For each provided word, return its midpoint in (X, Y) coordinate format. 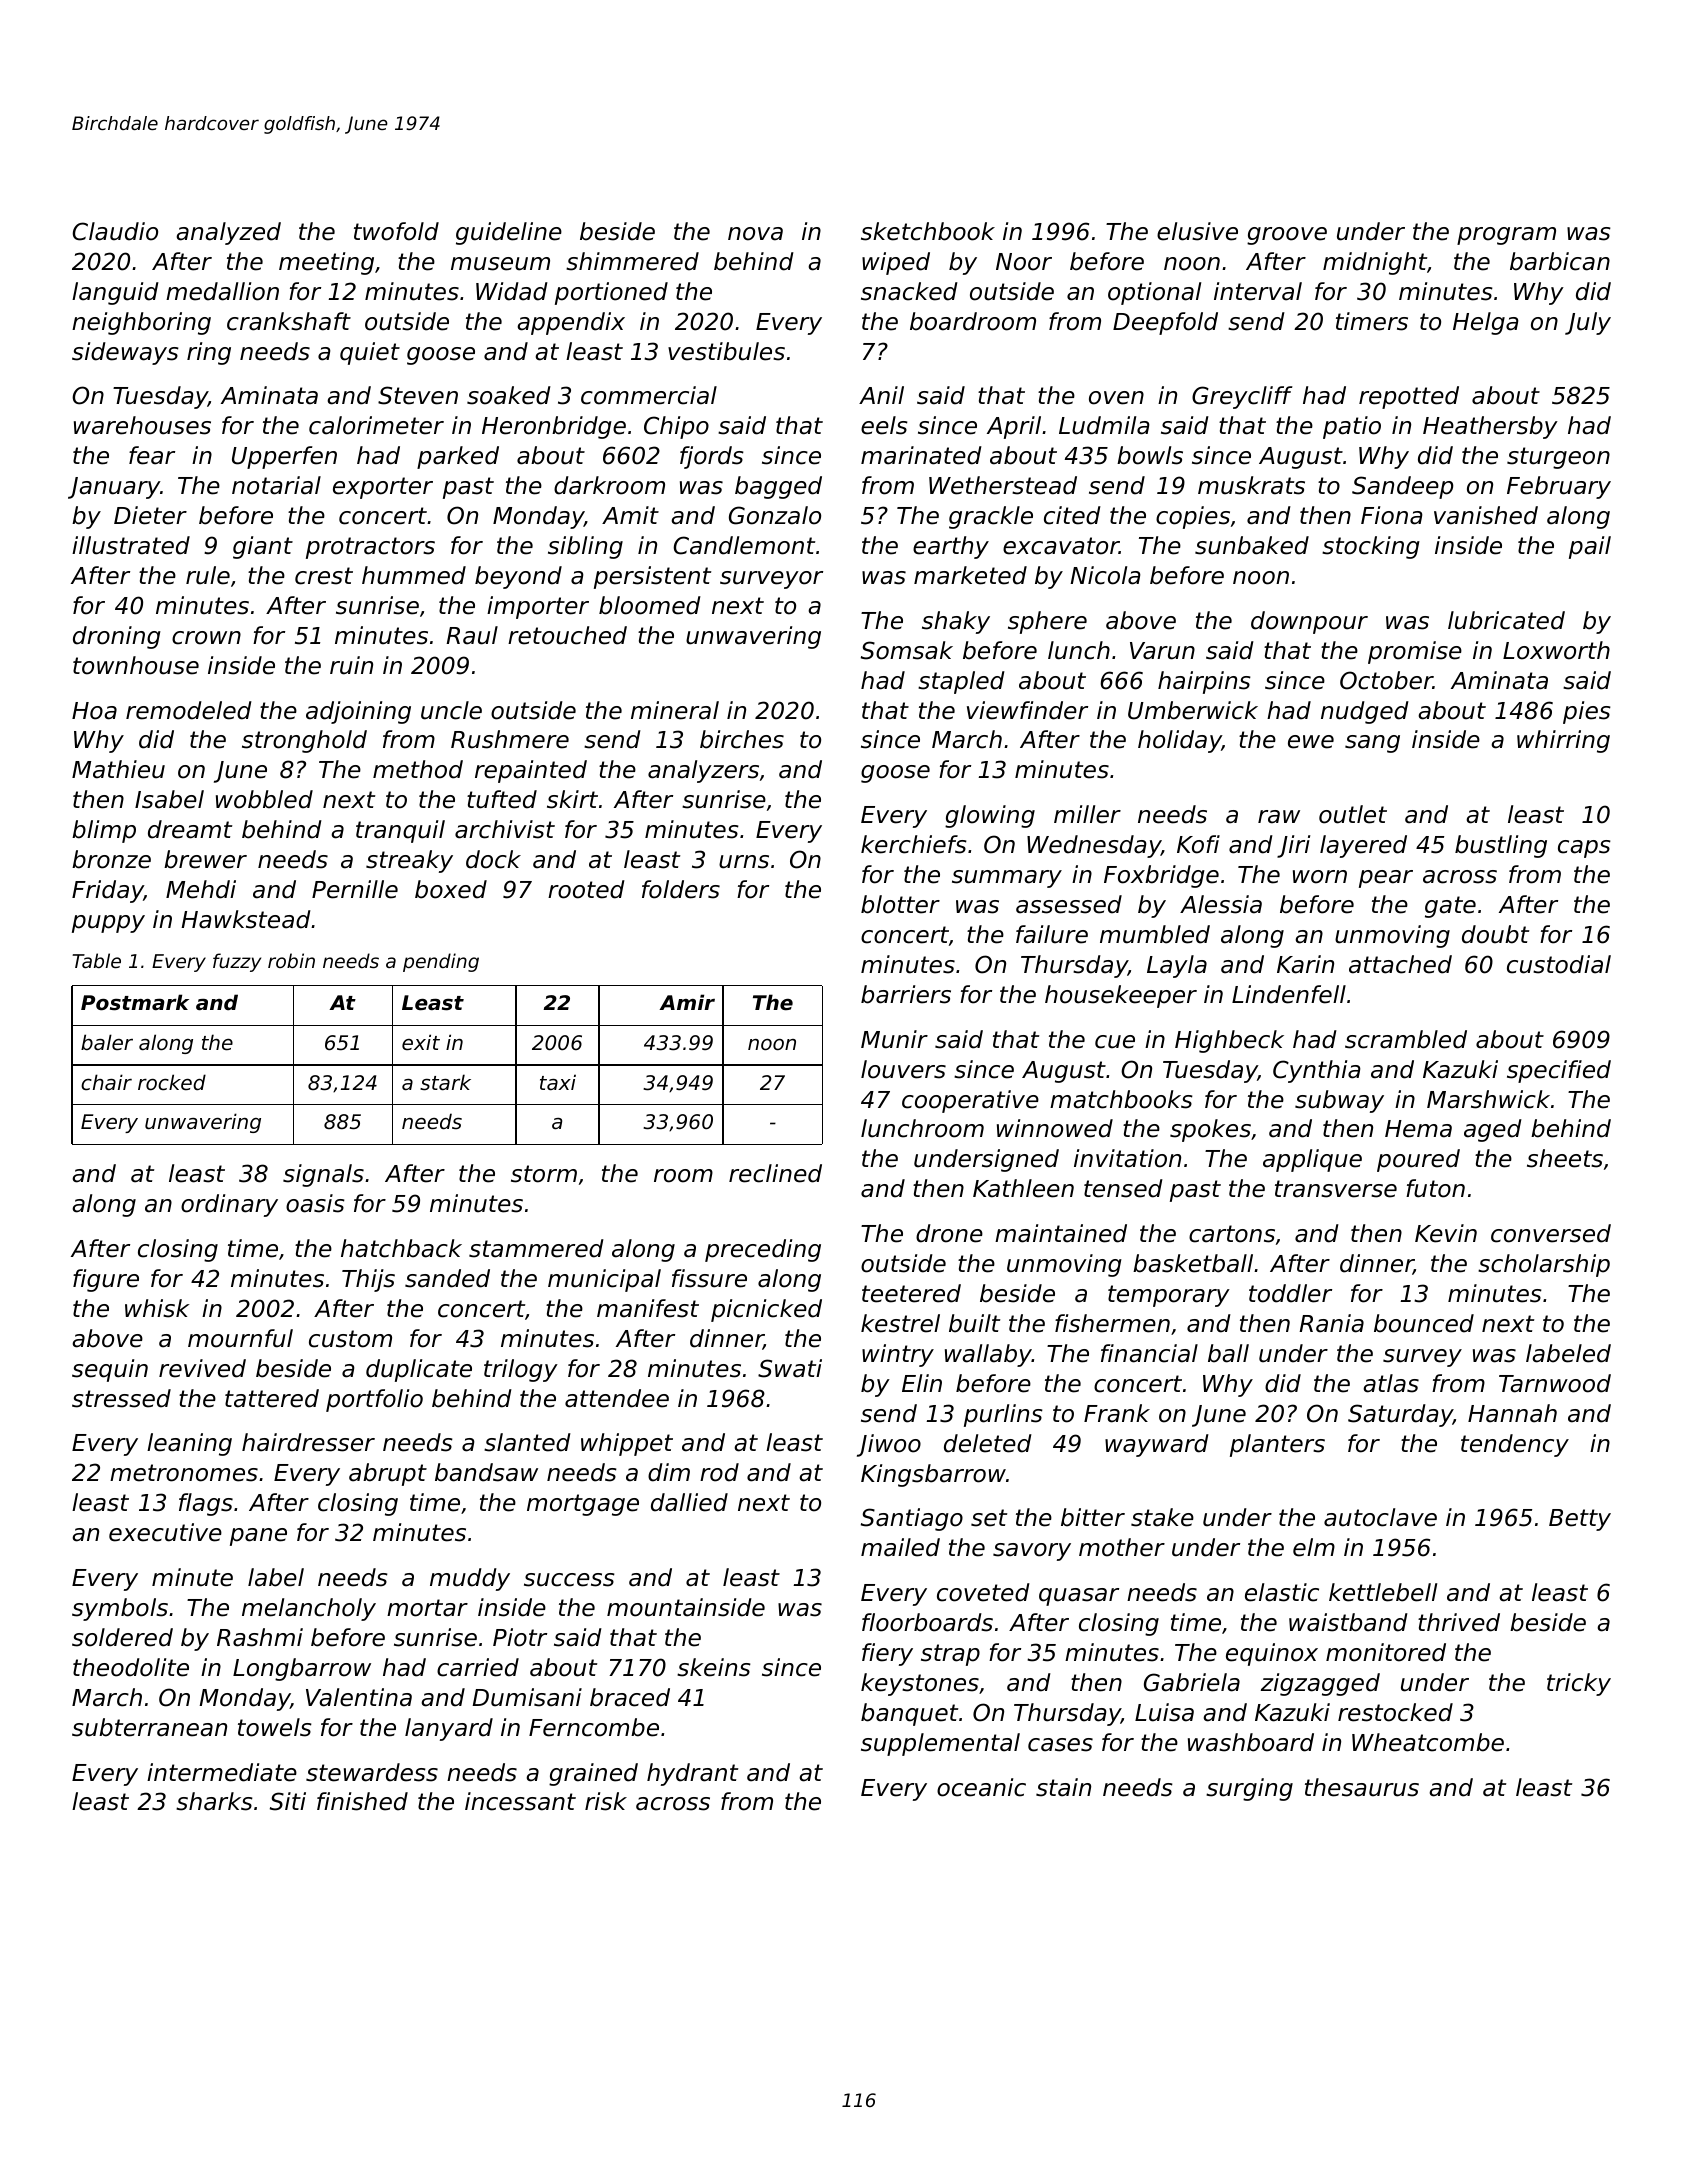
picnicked (766, 1310)
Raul (472, 635)
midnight (1375, 263)
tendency (1515, 1445)
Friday (108, 891)
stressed (121, 1398)
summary (1007, 879)
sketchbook (928, 231)
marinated (921, 455)
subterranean (149, 1727)
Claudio (115, 231)
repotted (1409, 397)
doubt (1495, 934)
